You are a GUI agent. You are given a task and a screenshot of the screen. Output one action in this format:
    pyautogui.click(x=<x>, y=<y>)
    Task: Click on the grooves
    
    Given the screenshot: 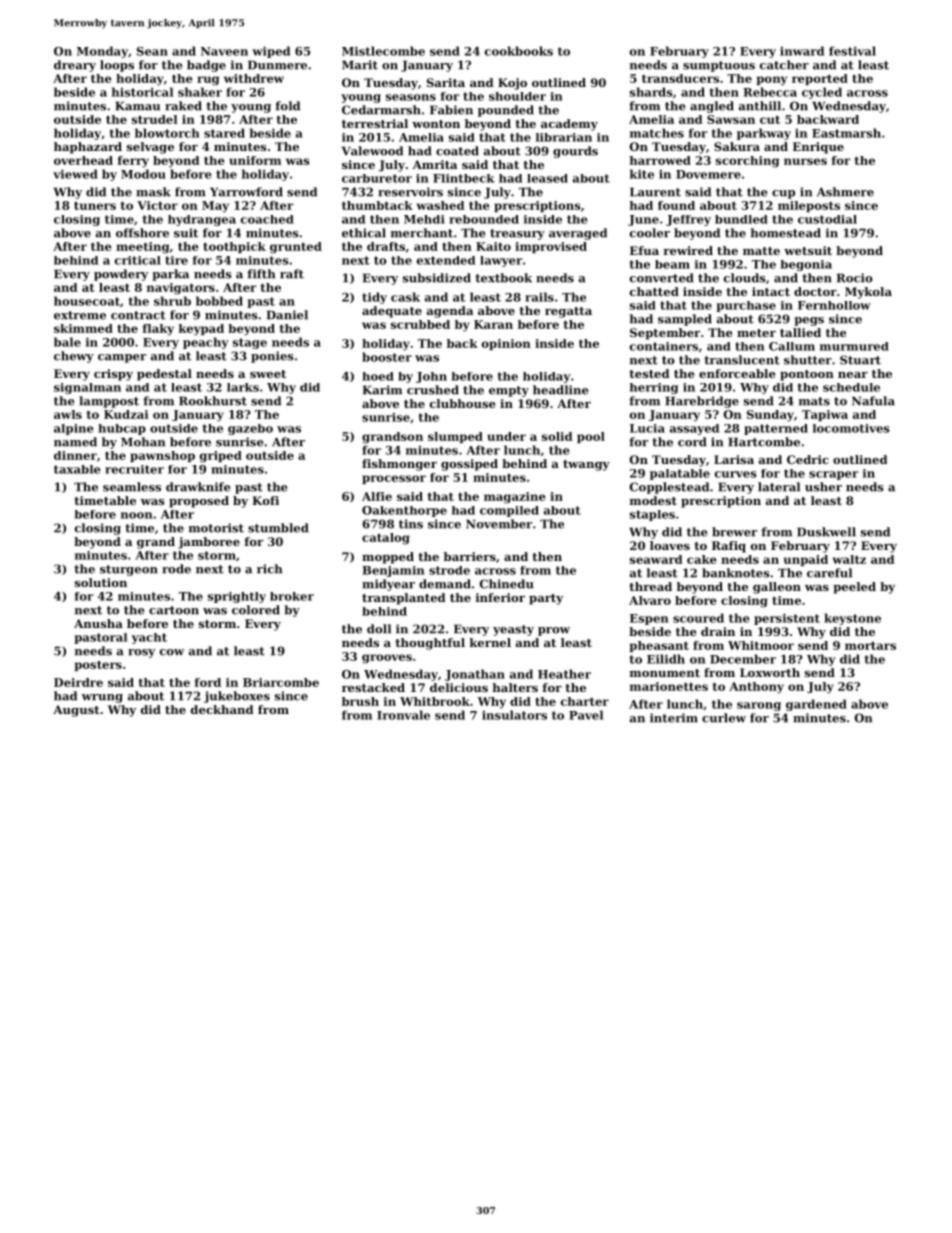 What is the action you would take?
    pyautogui.click(x=387, y=659)
